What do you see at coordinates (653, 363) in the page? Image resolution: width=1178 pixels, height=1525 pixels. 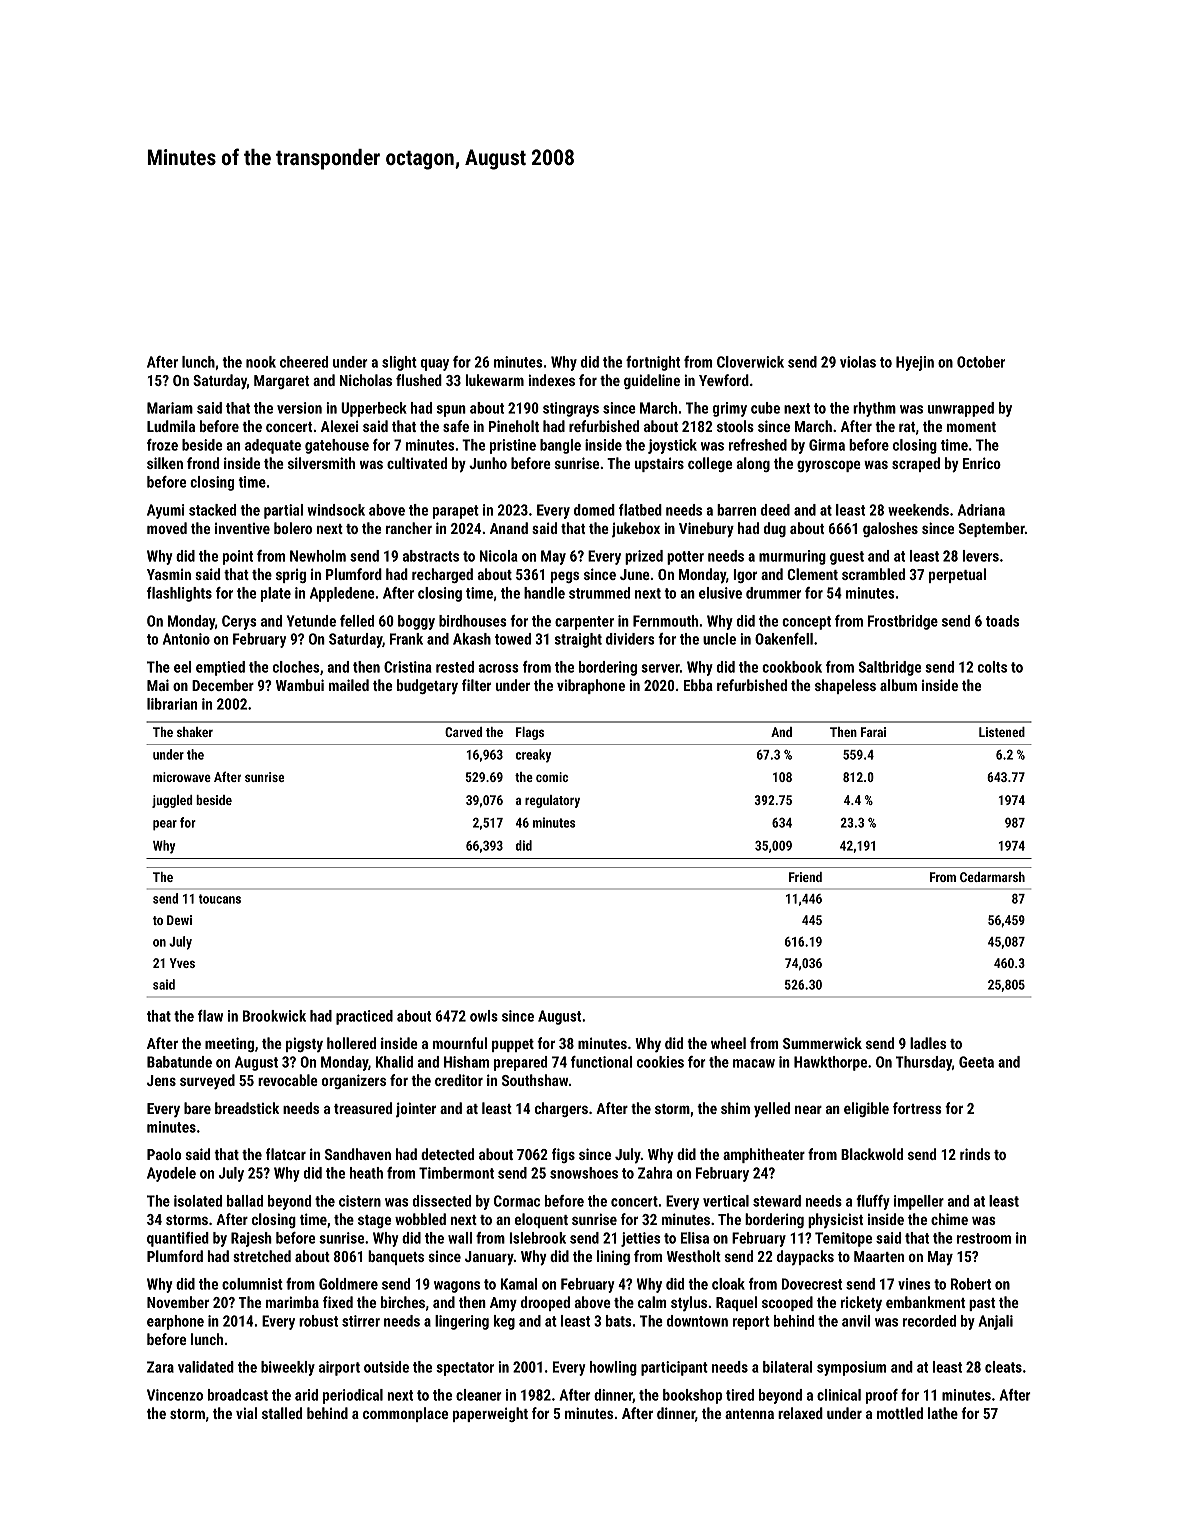 I see `fortnight` at bounding box center [653, 363].
